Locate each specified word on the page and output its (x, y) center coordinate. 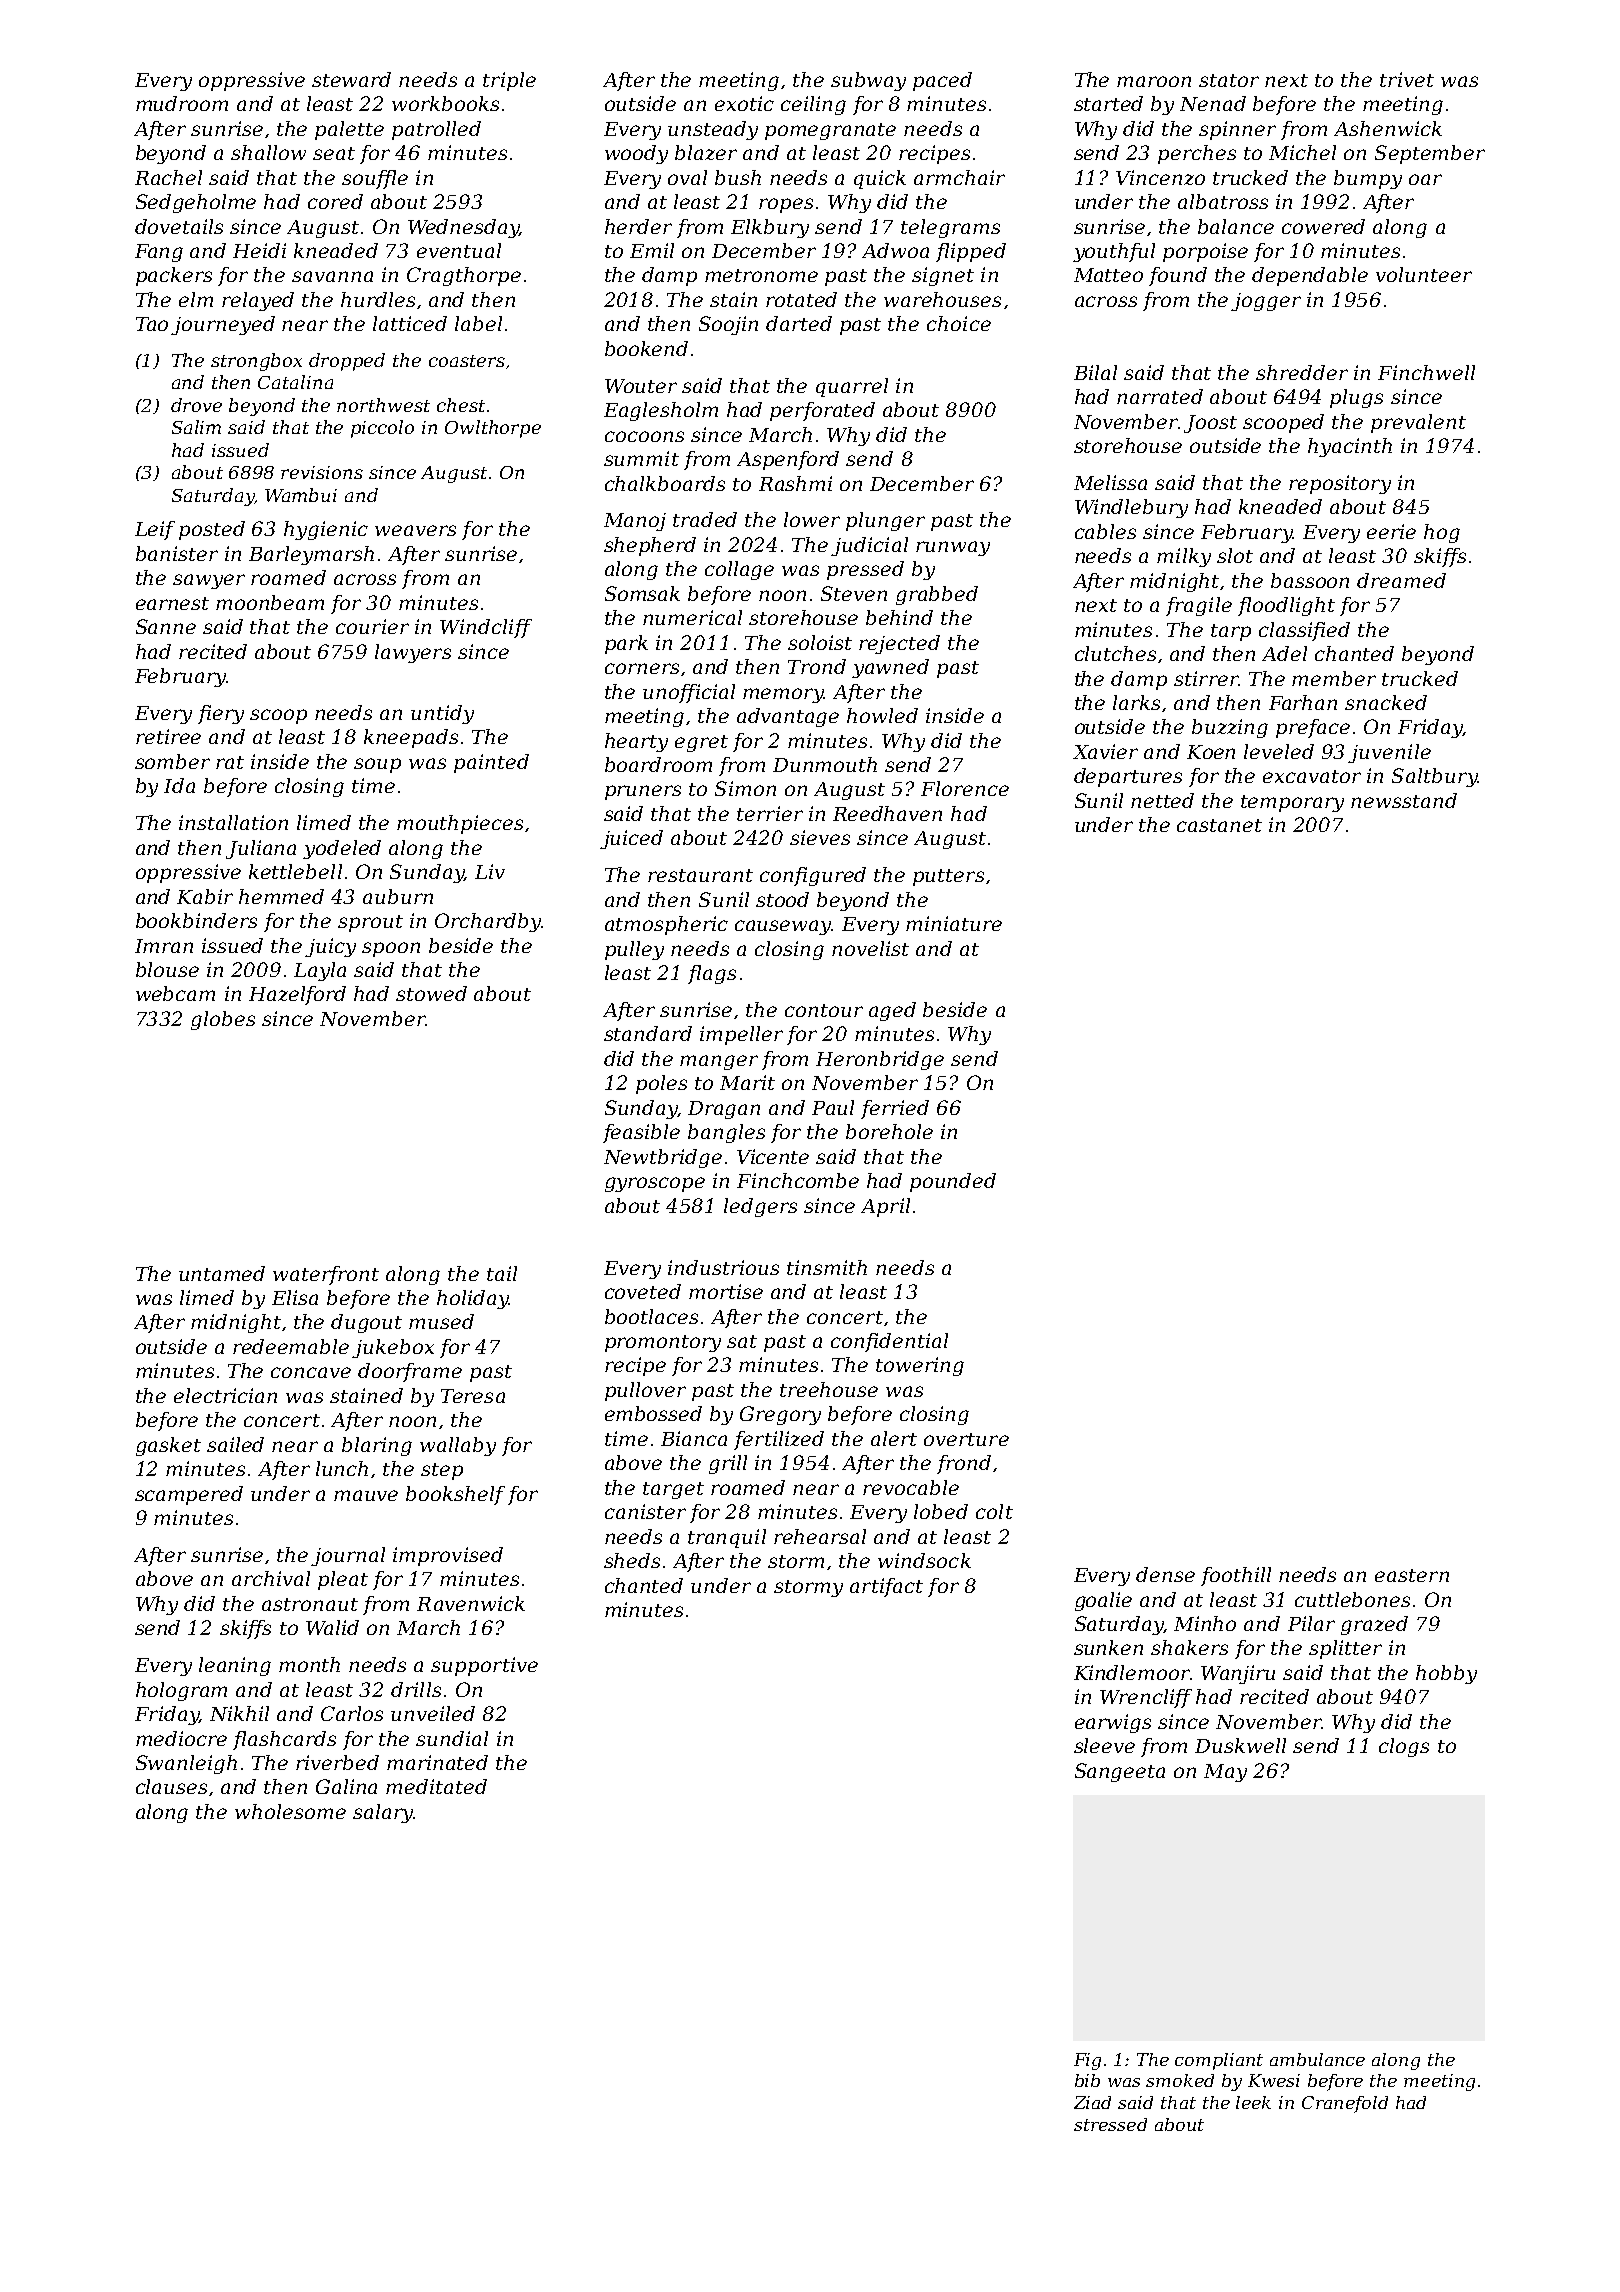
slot (1235, 555)
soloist (820, 642)
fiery (221, 714)
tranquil (727, 1538)
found (1178, 276)
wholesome (290, 1811)
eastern (1412, 1575)
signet (943, 276)
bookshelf (455, 1495)
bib (1087, 2080)
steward (351, 79)
